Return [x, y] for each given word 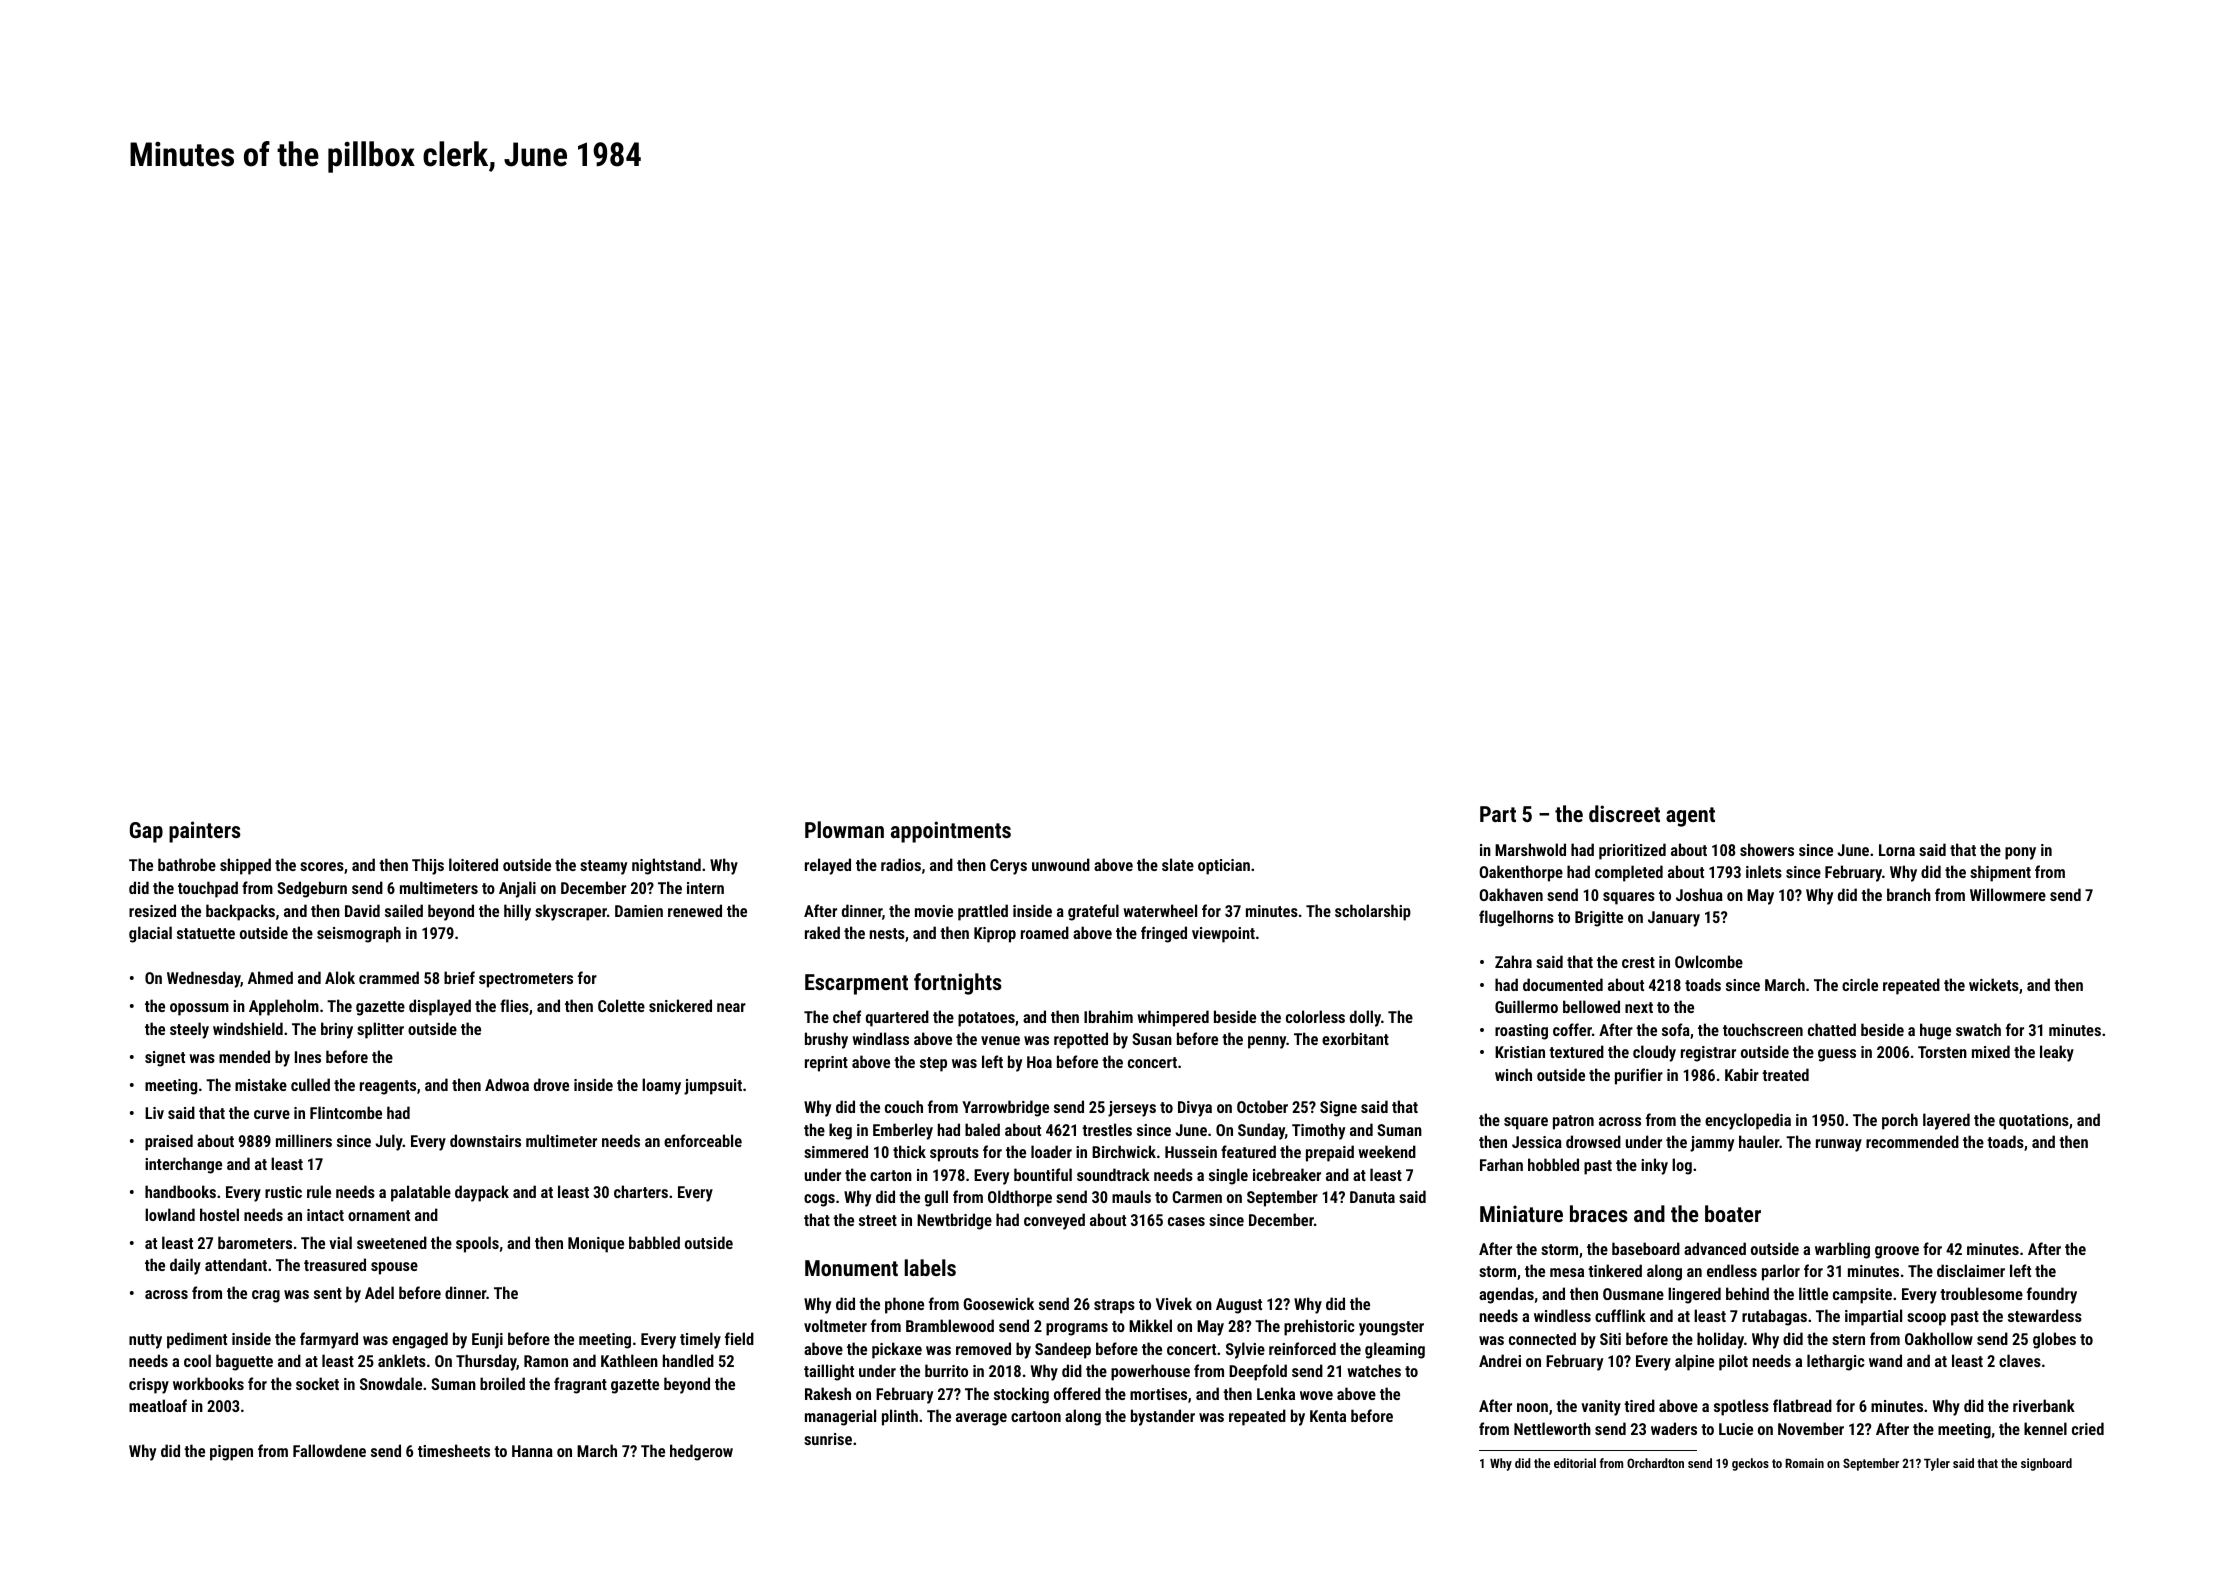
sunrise [828, 1439]
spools [477, 1244]
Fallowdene [329, 1450]
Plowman [844, 829]
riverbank [2044, 1405]
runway [1839, 1145]
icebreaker [1287, 1174]
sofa [1676, 1029]
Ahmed [270, 977]
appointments [951, 832]
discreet [1624, 813]
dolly [1365, 1018]
